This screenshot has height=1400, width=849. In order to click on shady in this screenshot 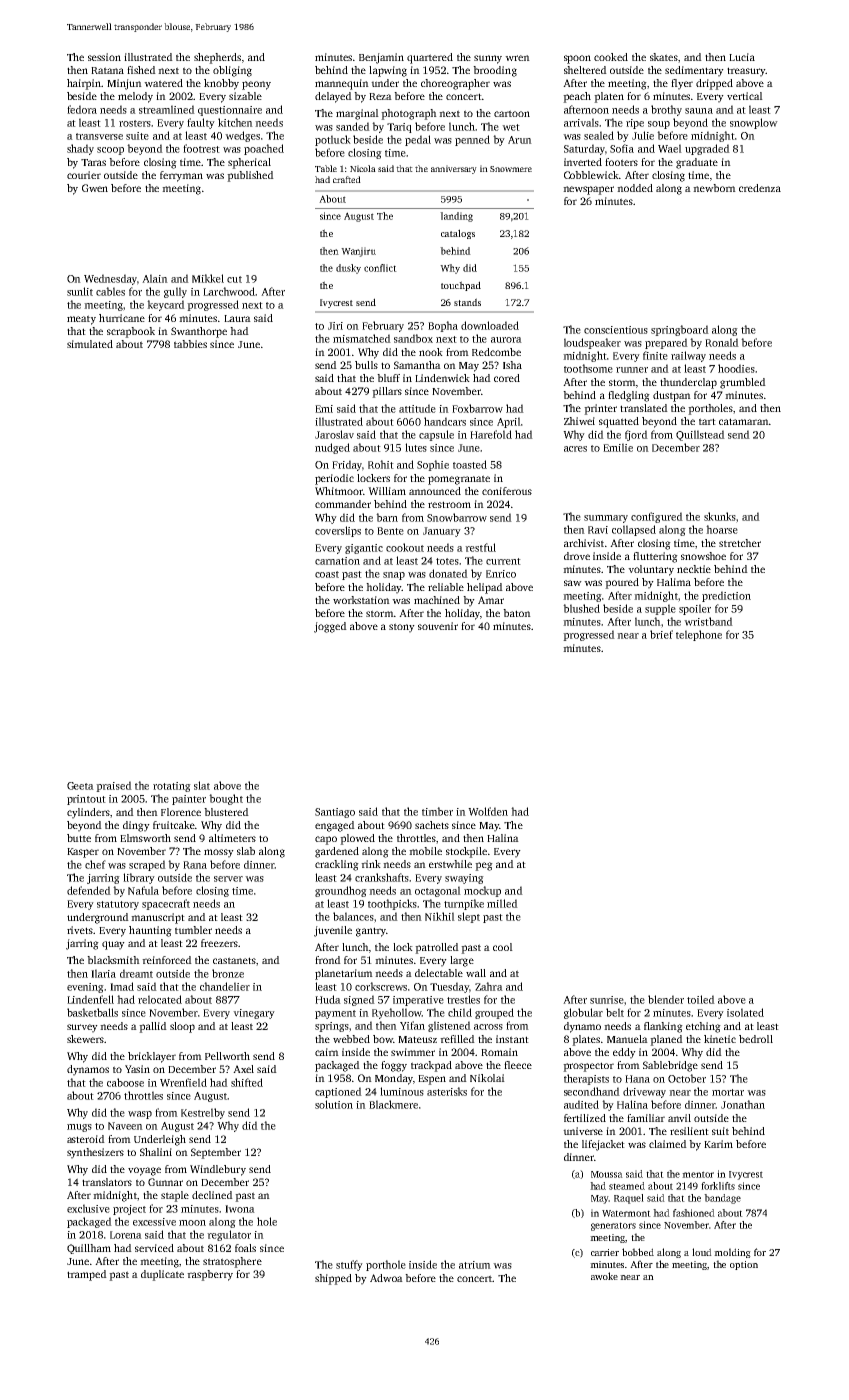, I will do `click(80, 149)`.
